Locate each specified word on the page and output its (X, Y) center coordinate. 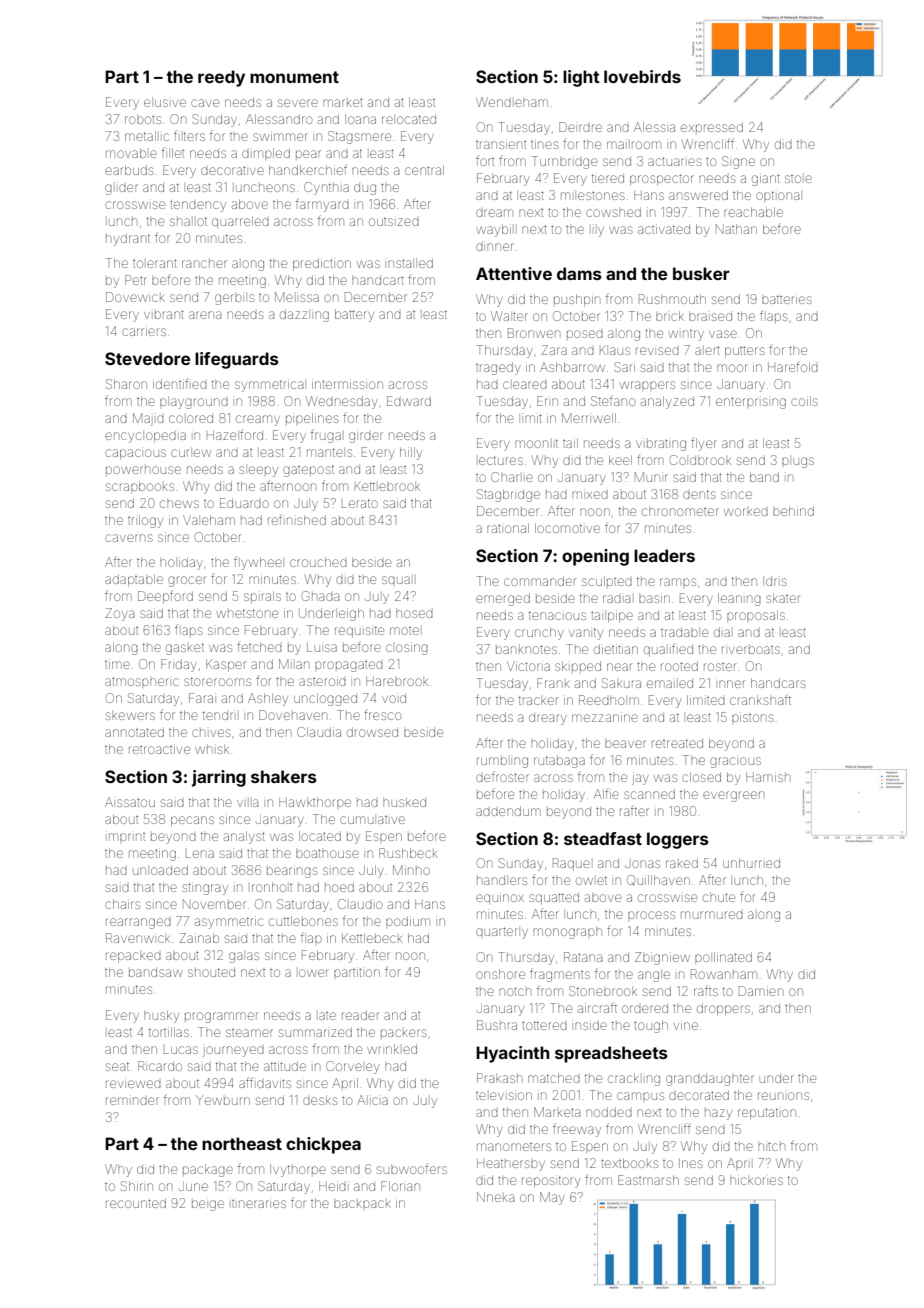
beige (208, 1205)
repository (551, 1182)
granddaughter (710, 1080)
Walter (509, 316)
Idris (775, 581)
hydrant (128, 239)
